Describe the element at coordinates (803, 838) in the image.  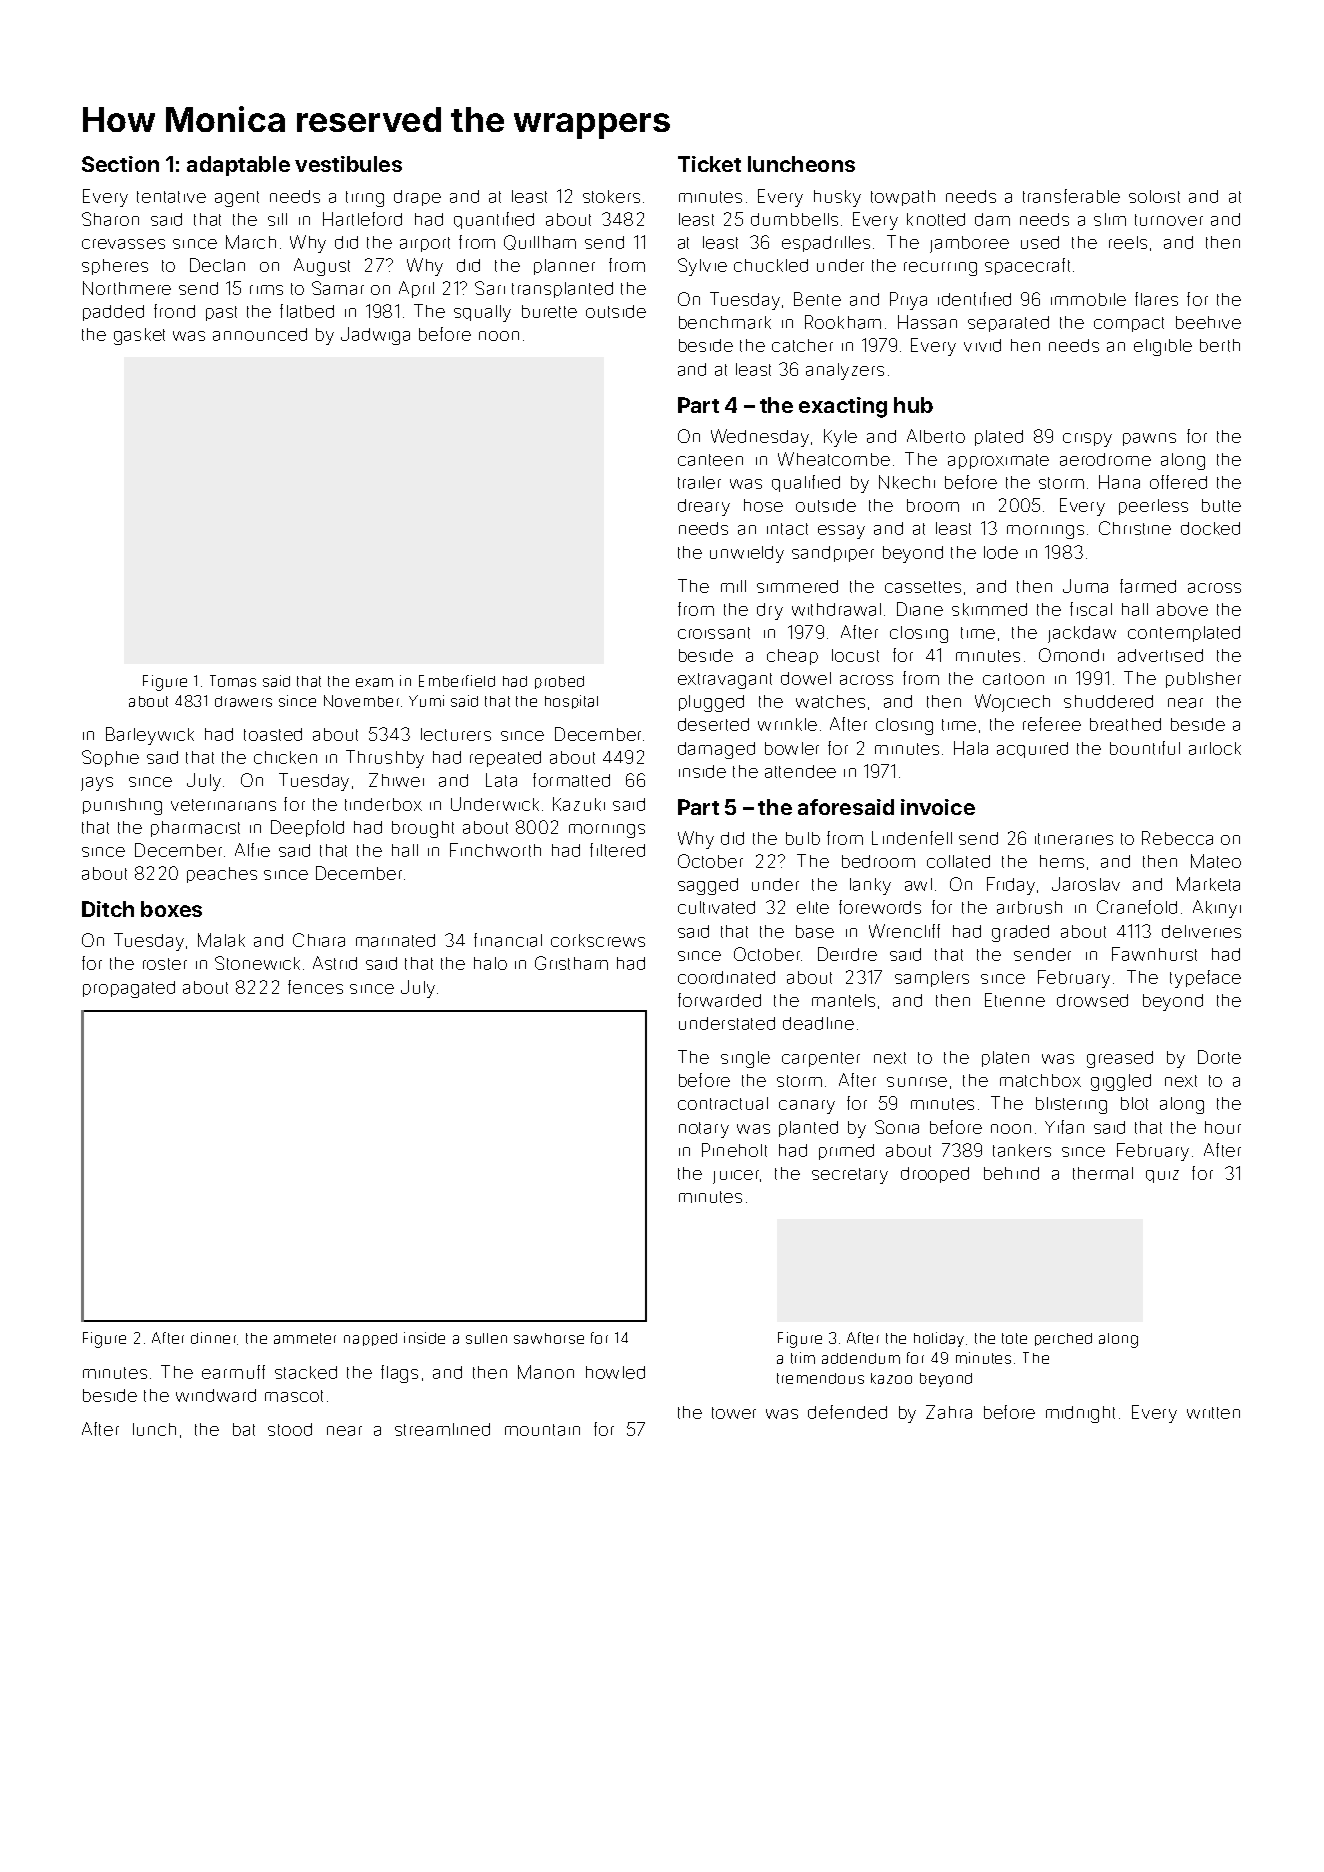
I see `bulb` at that location.
